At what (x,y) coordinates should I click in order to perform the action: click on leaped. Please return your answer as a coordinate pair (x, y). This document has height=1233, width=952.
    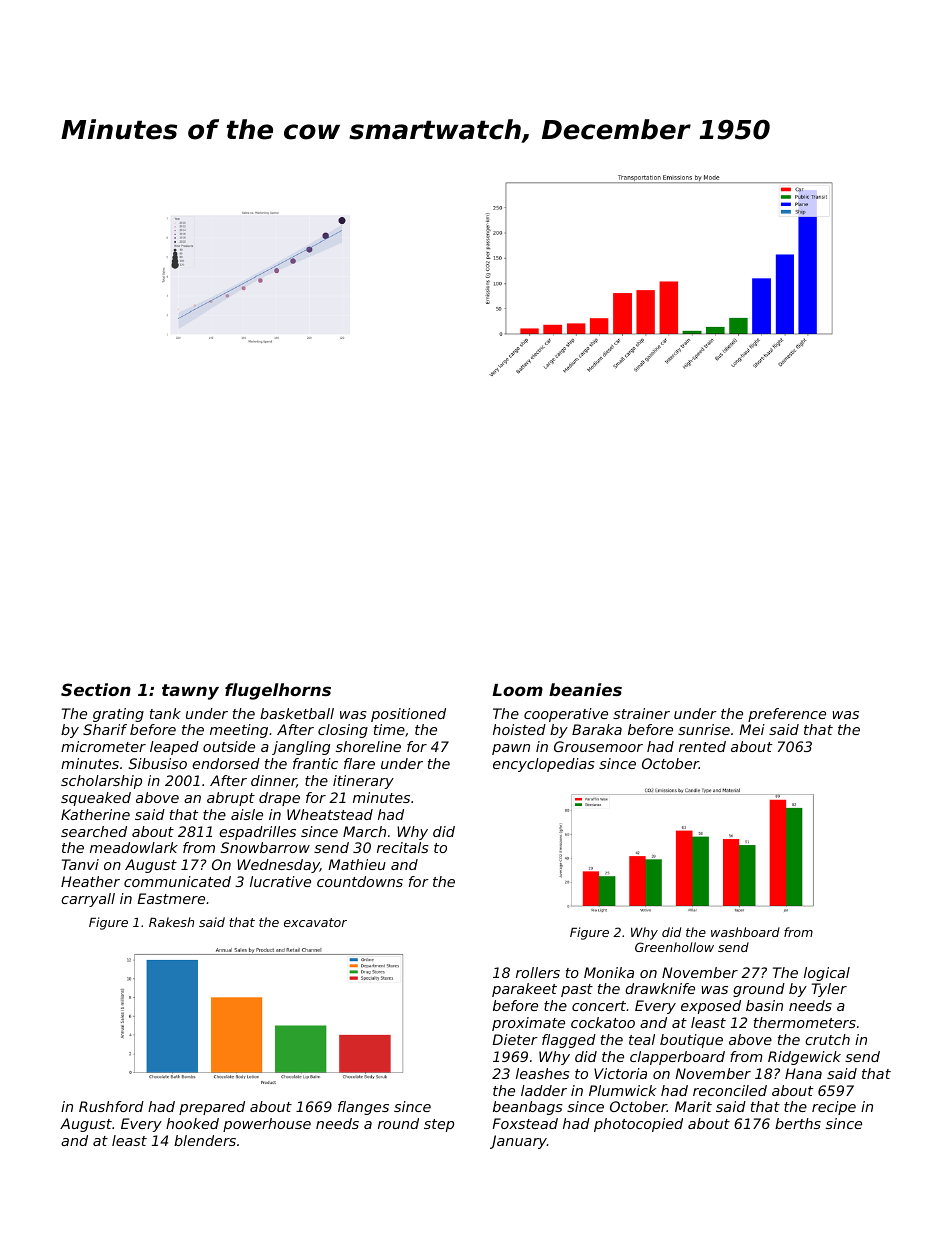
    Looking at the image, I should click on (174, 748).
